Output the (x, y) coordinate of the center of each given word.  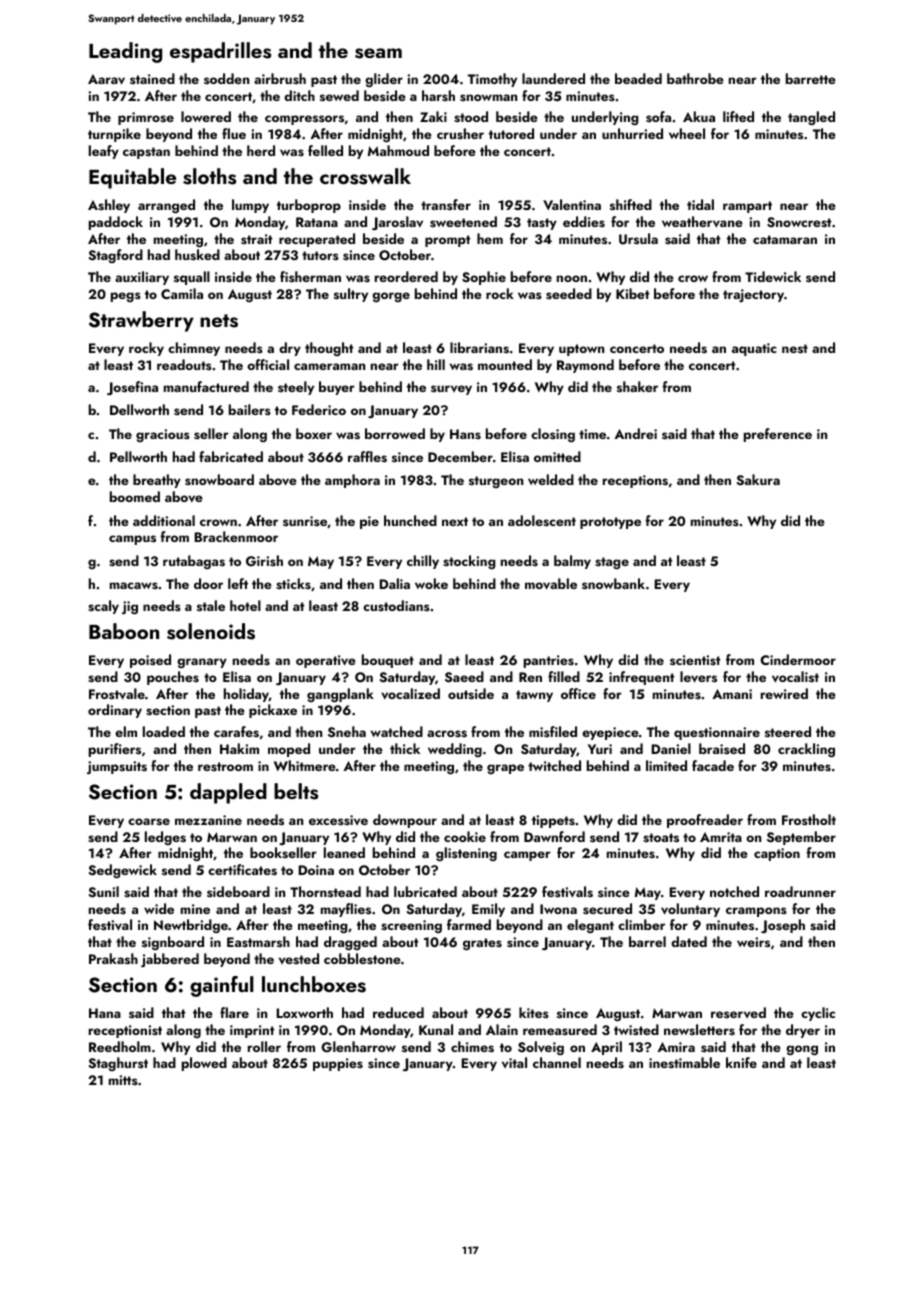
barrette (811, 78)
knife (741, 1062)
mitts (123, 1080)
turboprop (309, 206)
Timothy (492, 80)
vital (514, 1062)
